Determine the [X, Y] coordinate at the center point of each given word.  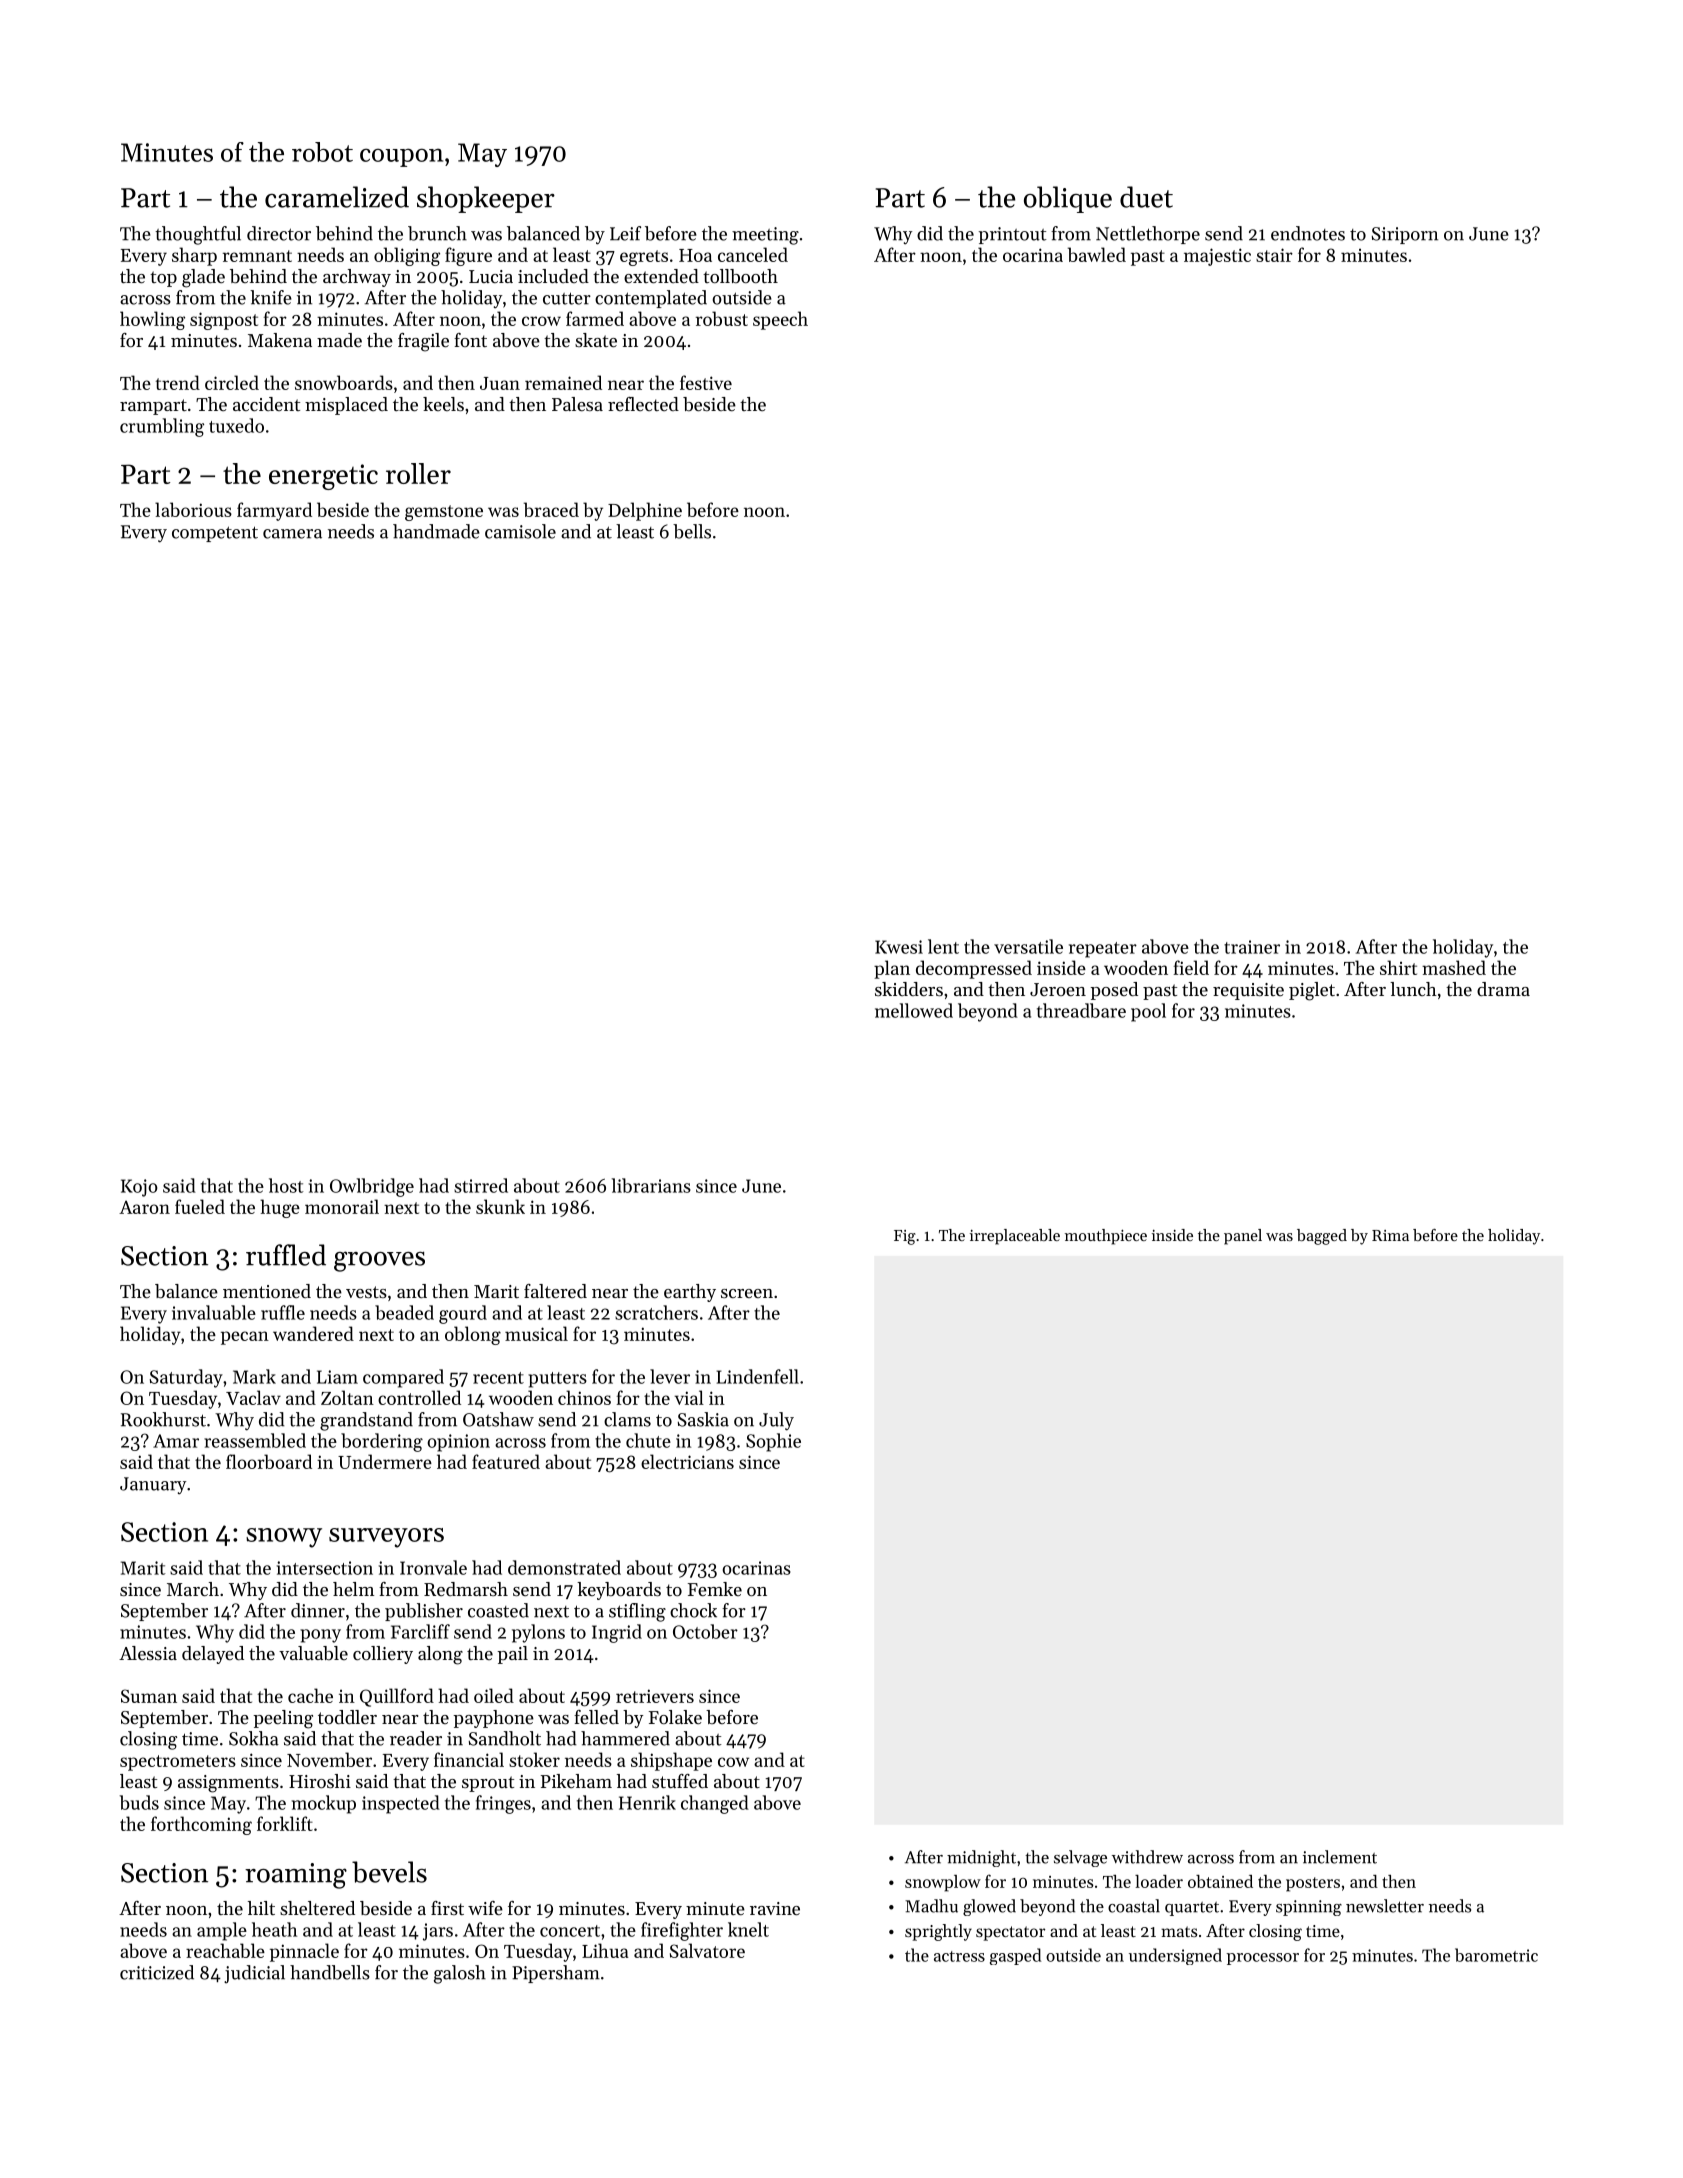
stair [1274, 255]
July [776, 1421]
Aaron [144, 1207]
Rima [1390, 1235]
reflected [643, 404]
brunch [437, 233]
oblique [1068, 199]
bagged [1322, 1237]
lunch [1413, 989]
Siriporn [1405, 235]
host [286, 1185]
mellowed [914, 1010]
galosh [460, 1974]
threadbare [1081, 1010]
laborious [193, 509]
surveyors [386, 1538]
